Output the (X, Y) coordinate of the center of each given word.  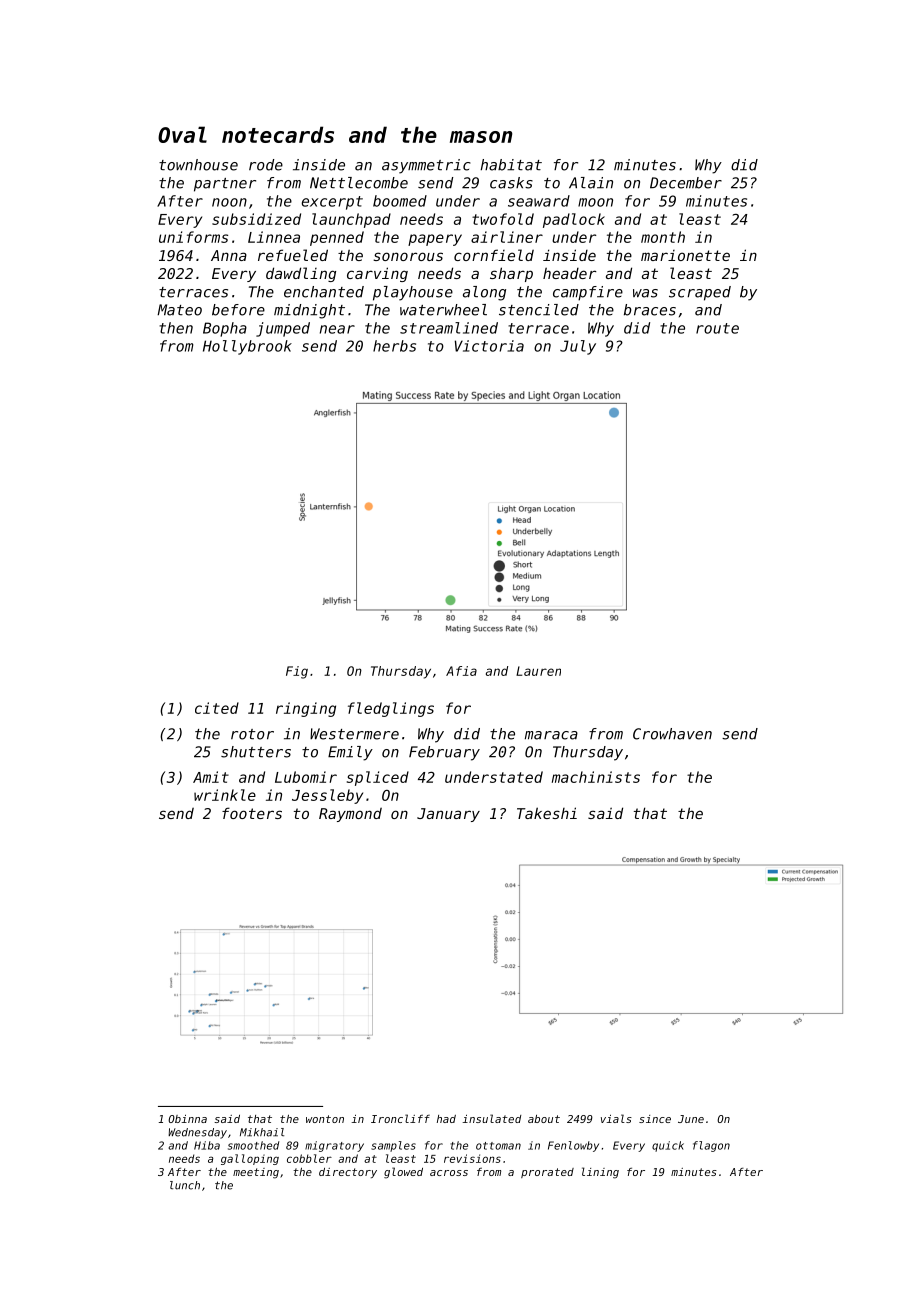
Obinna (187, 1119)
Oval (182, 134)
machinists (596, 777)
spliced (378, 778)
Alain (591, 183)
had (446, 1119)
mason (481, 137)
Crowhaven (672, 734)
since (655, 1119)
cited (217, 708)
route (717, 328)
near (337, 329)
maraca (551, 735)
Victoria (489, 346)
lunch (185, 1185)
